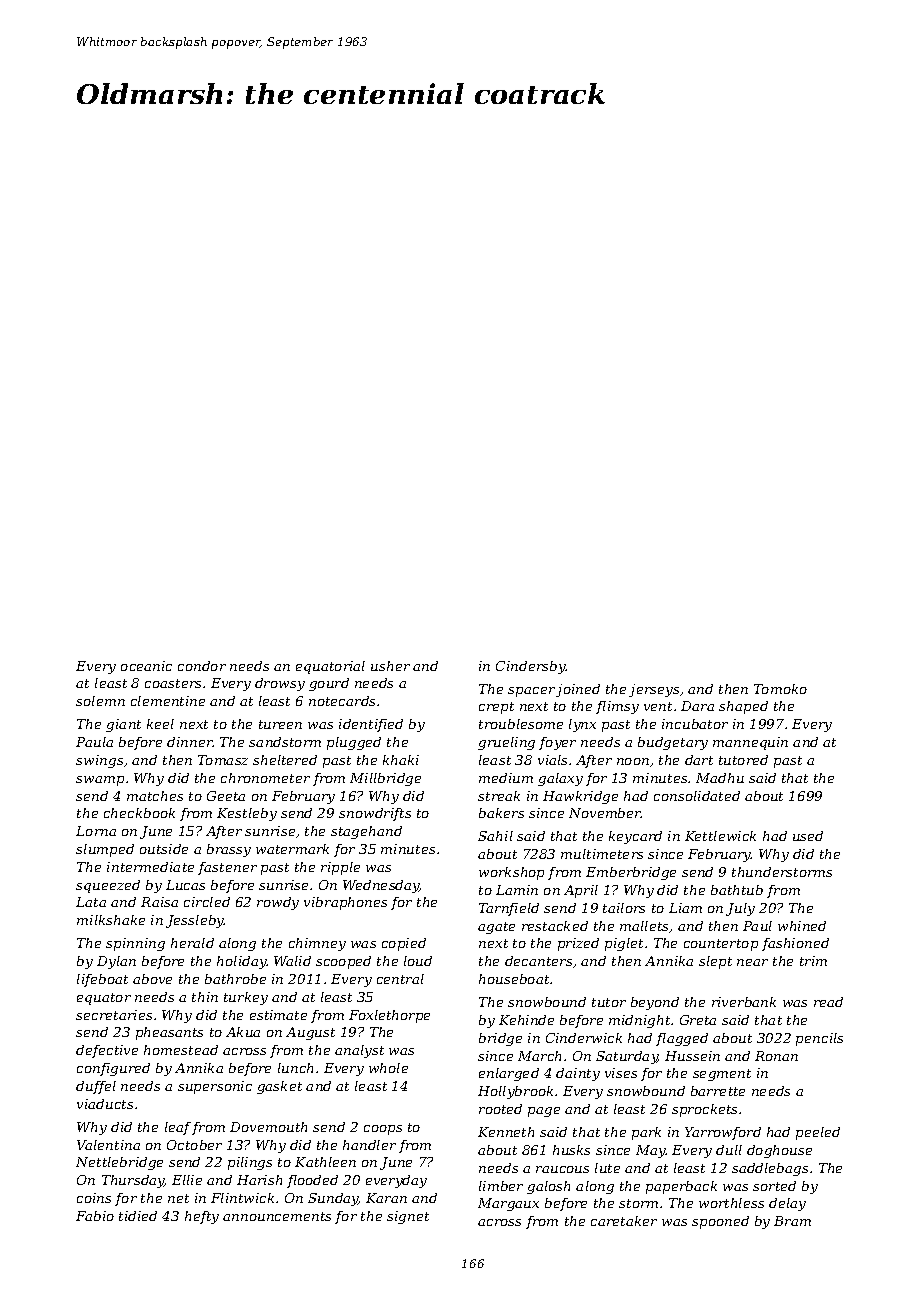 The height and width of the screenshot is (1308, 924). Describe the element at coordinates (277, 1216) in the screenshot. I see `announcements` at that location.
